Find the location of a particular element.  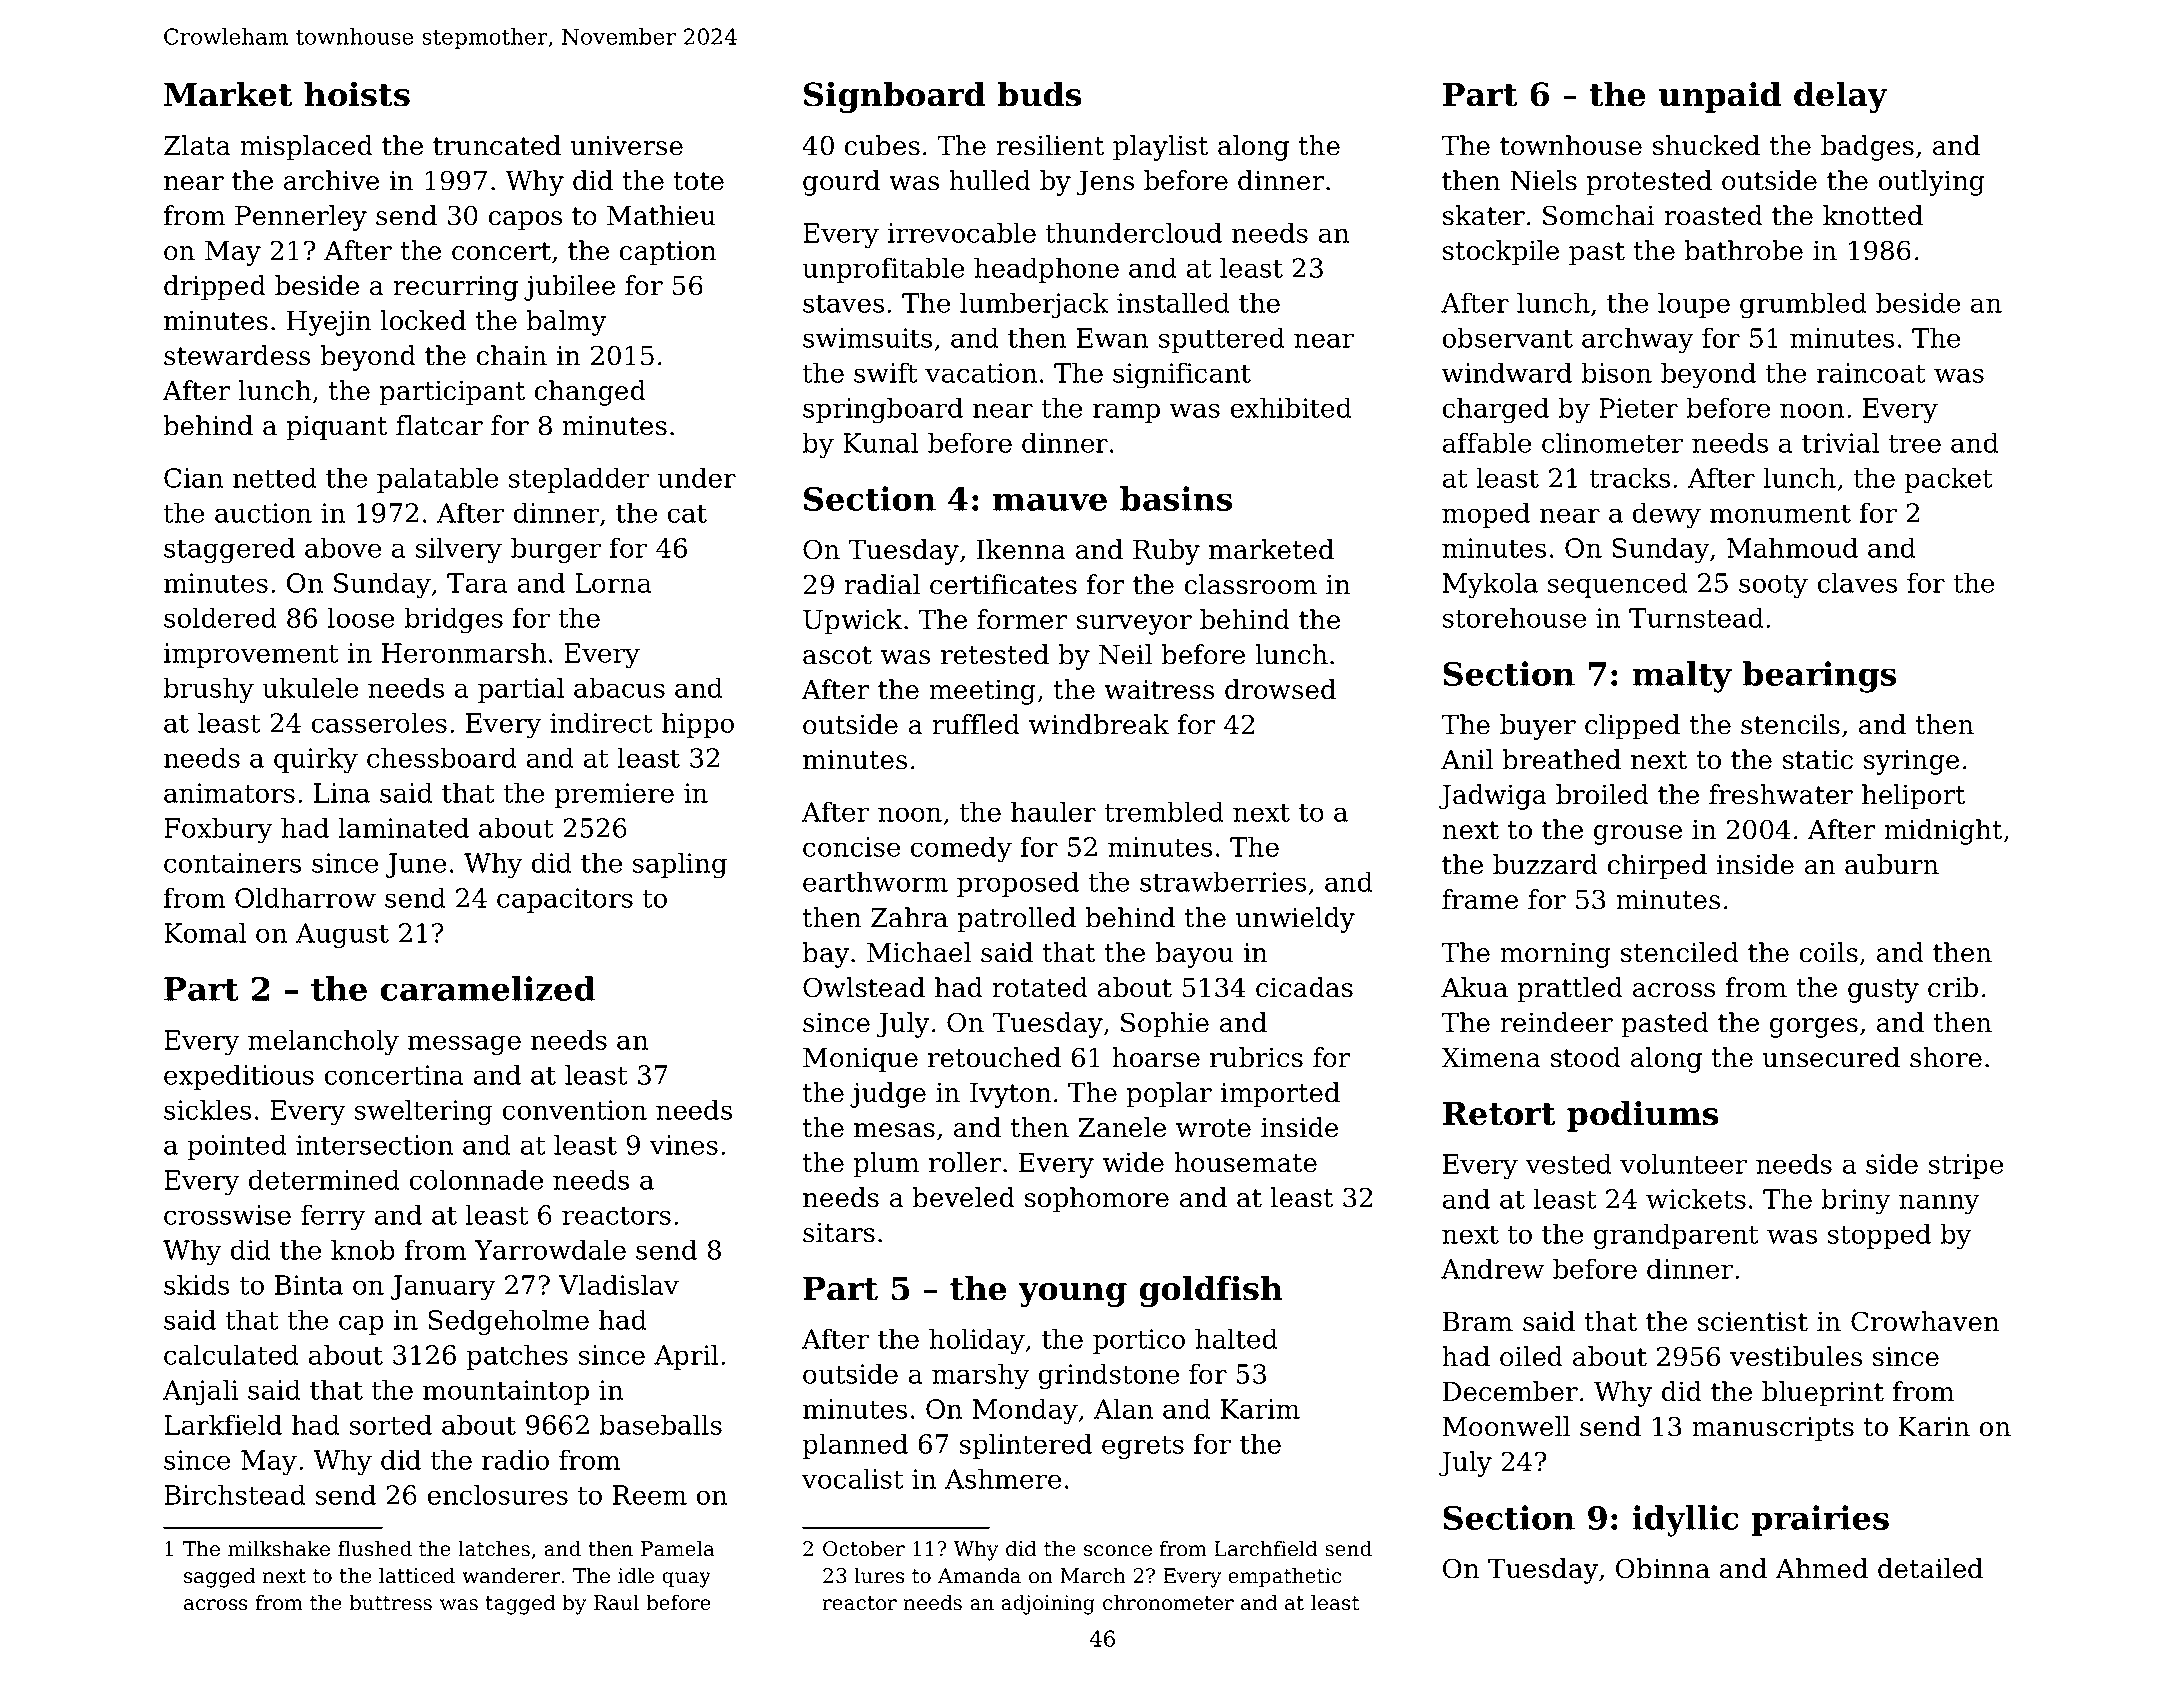

Niels is located at coordinates (1543, 180).
